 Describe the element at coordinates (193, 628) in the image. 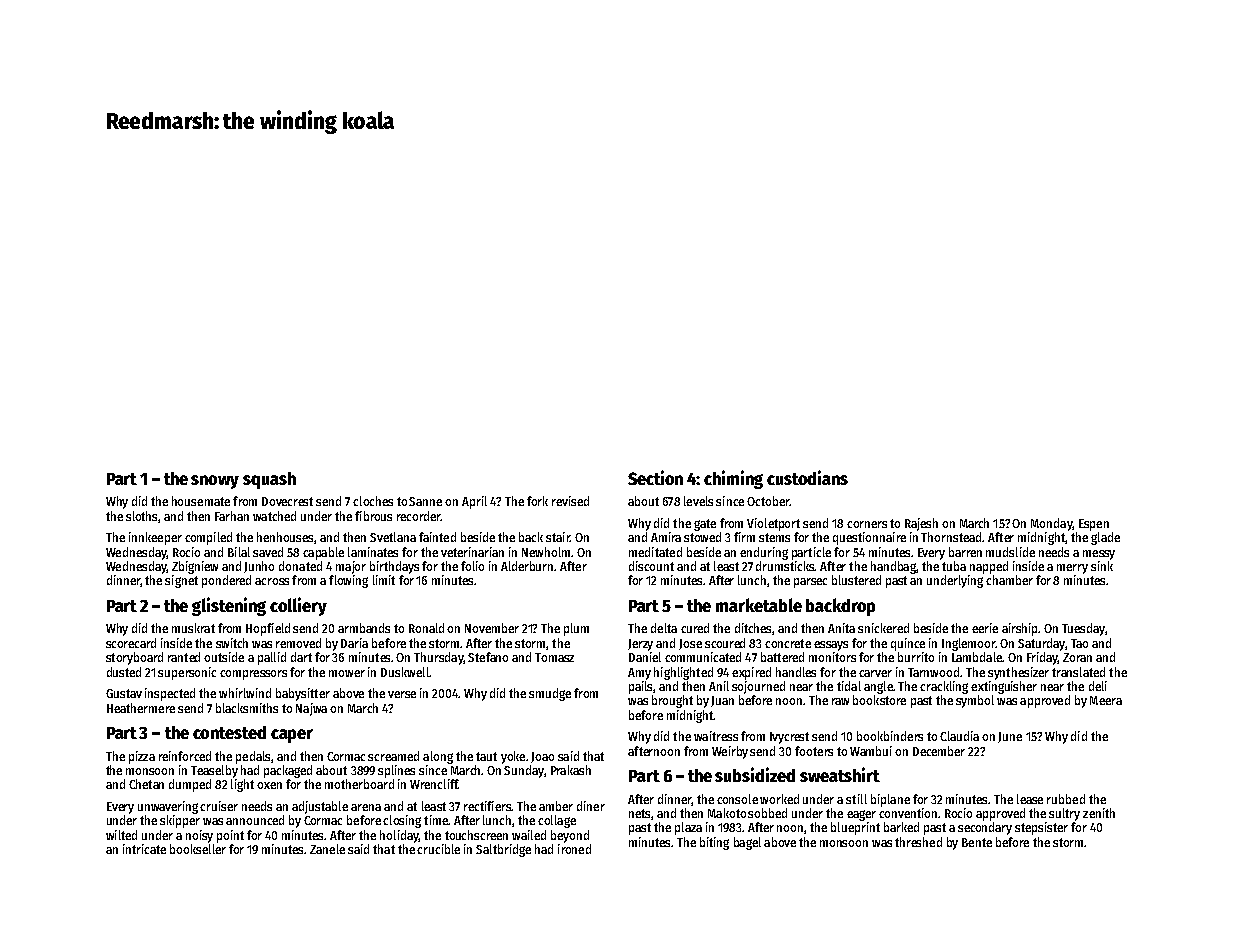

I see `muskrat` at that location.
